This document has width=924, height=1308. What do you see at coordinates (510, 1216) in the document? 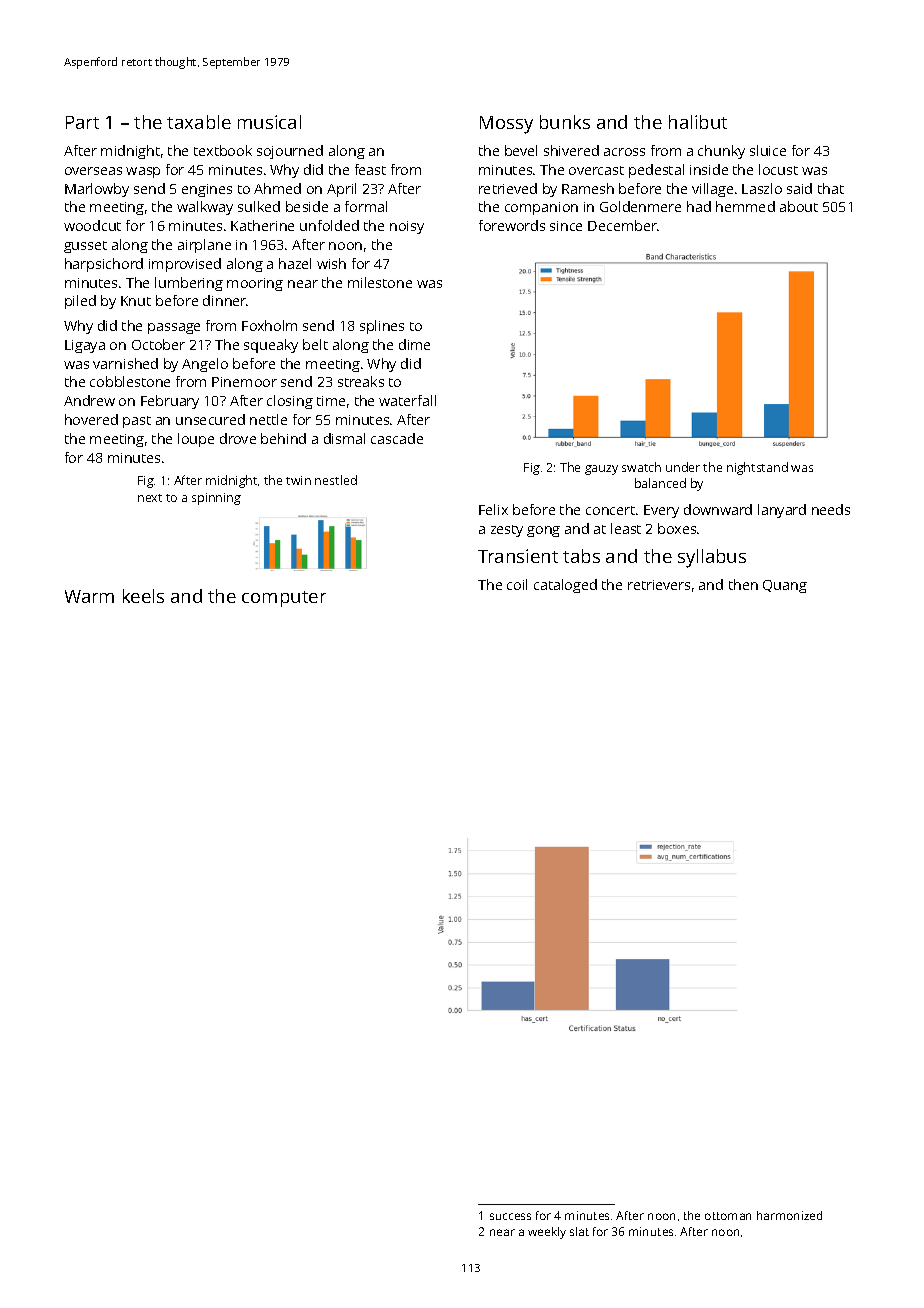
I see `success` at bounding box center [510, 1216].
